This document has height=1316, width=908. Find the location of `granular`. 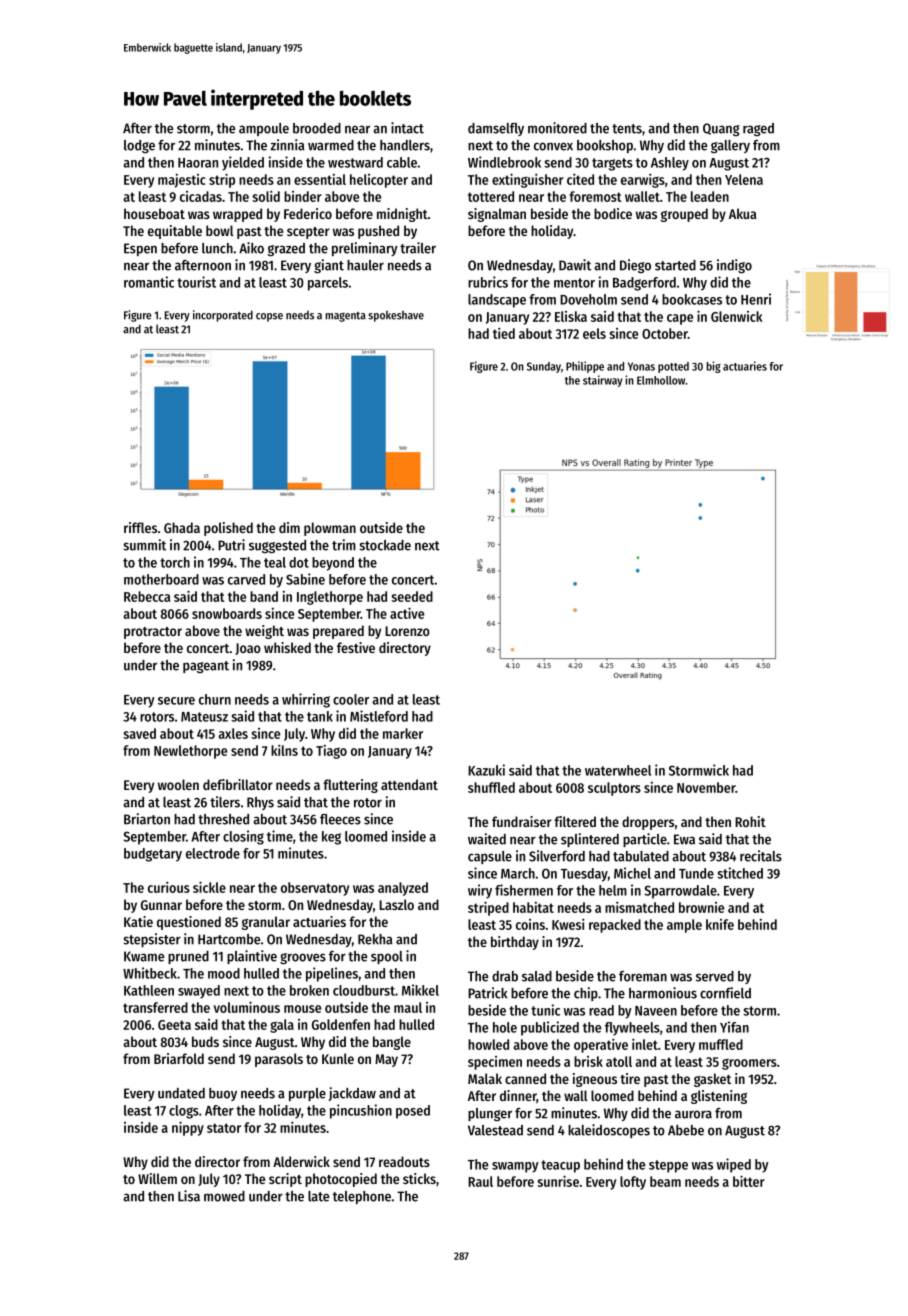

granular is located at coordinates (266, 923).
